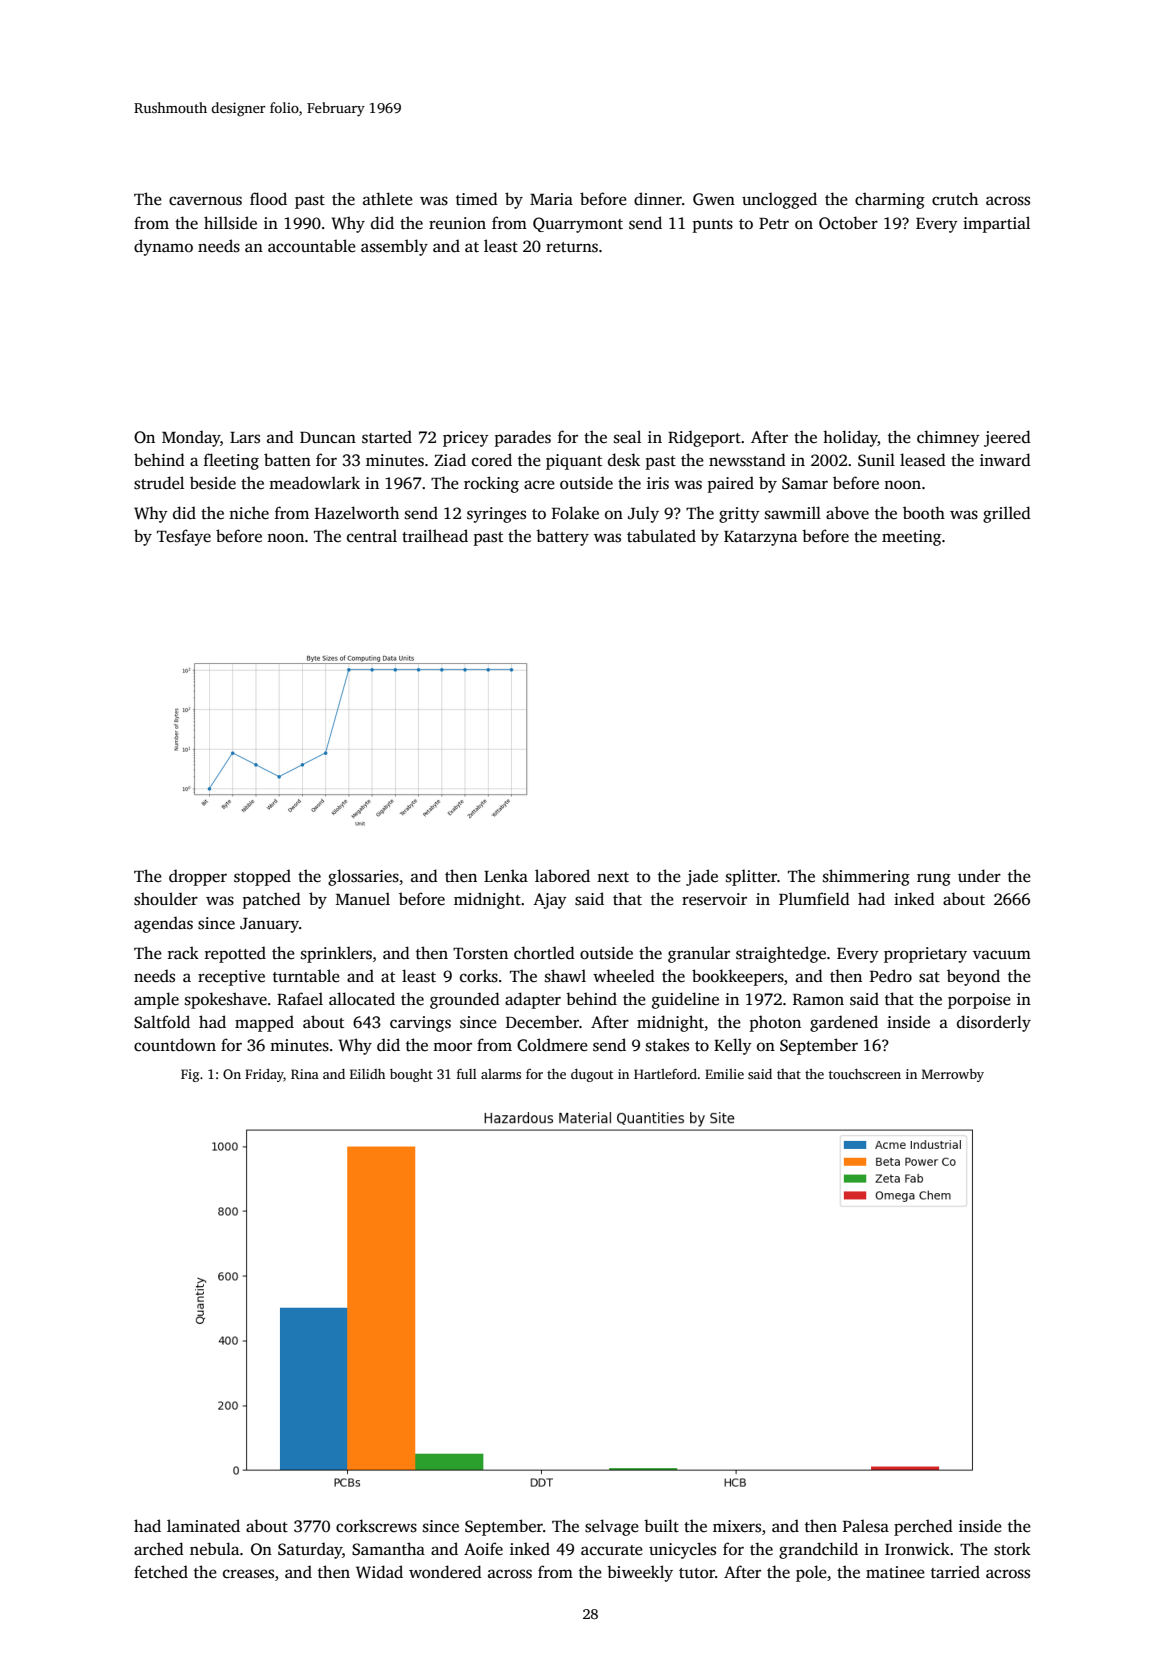  I want to click on Samantha, so click(388, 1549).
